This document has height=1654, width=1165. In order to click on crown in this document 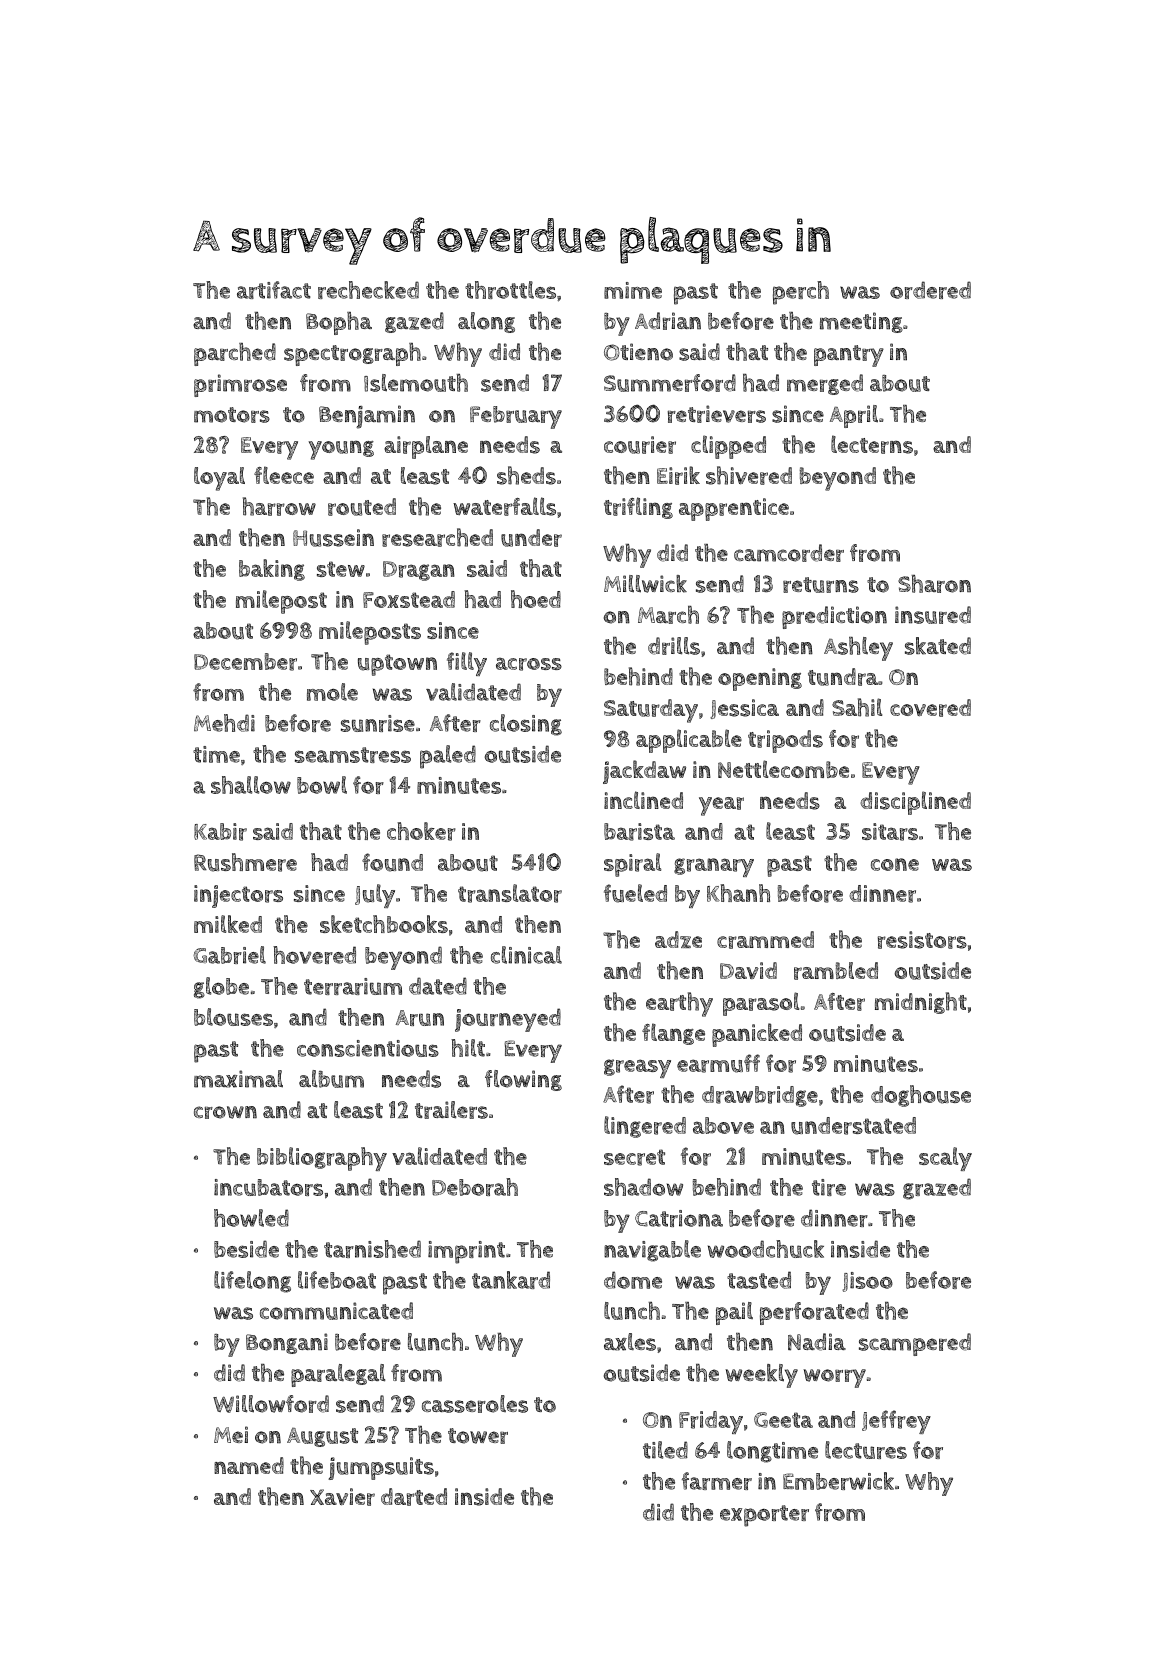, I will do `click(225, 1112)`.
